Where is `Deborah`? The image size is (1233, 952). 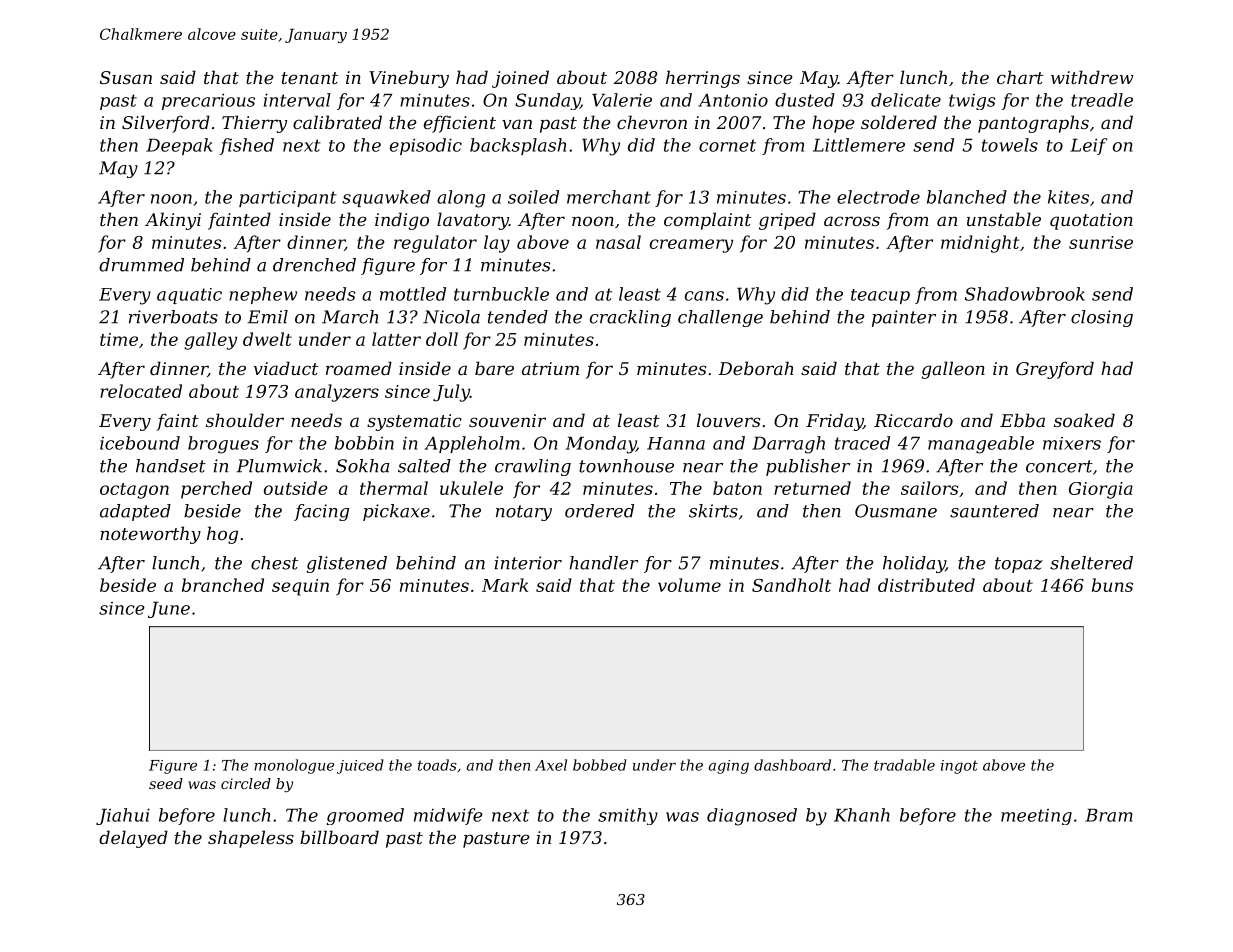 Deborah is located at coordinates (756, 368).
